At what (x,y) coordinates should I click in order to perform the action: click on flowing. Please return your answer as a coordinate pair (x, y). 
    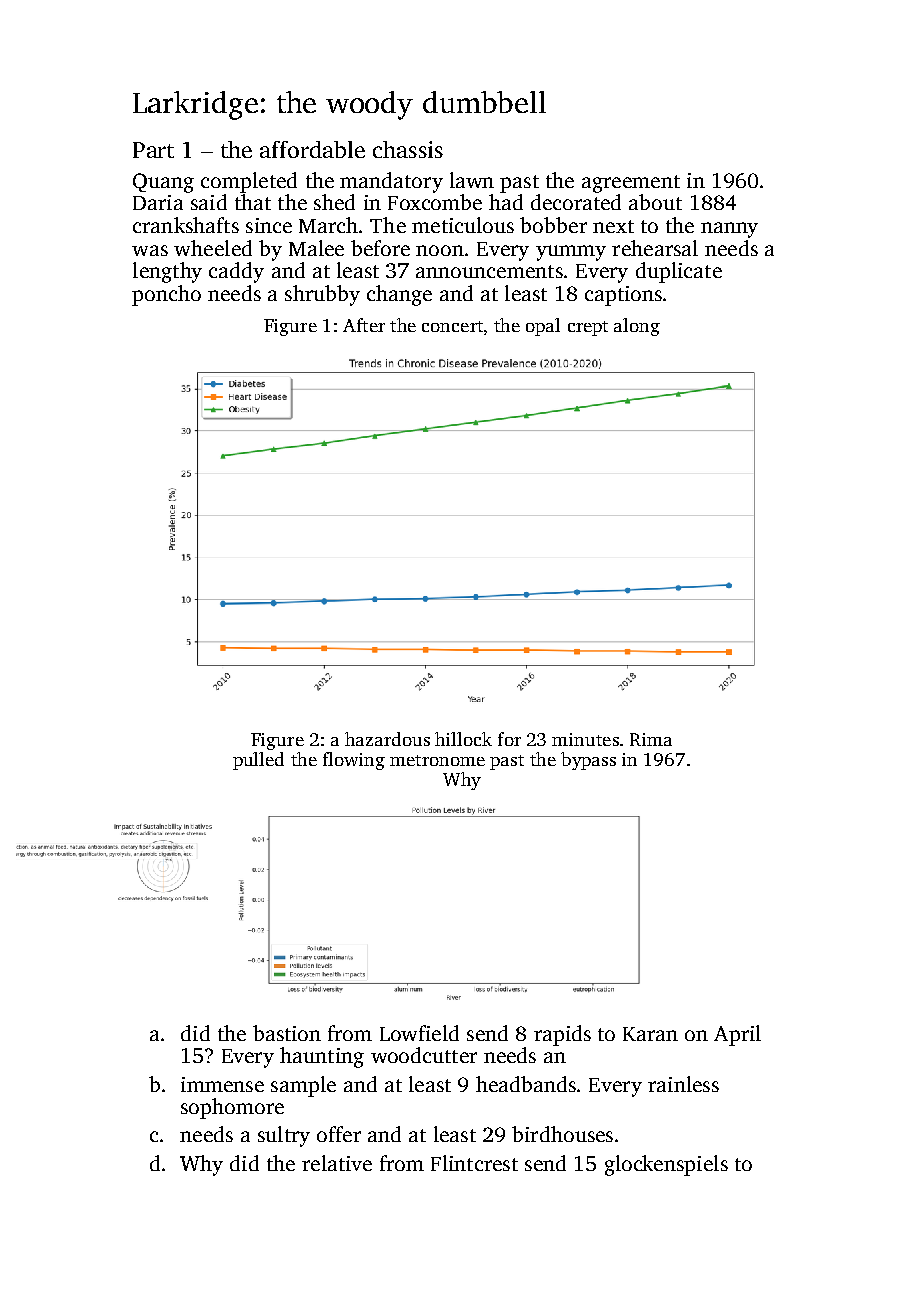
    Looking at the image, I should click on (354, 761).
